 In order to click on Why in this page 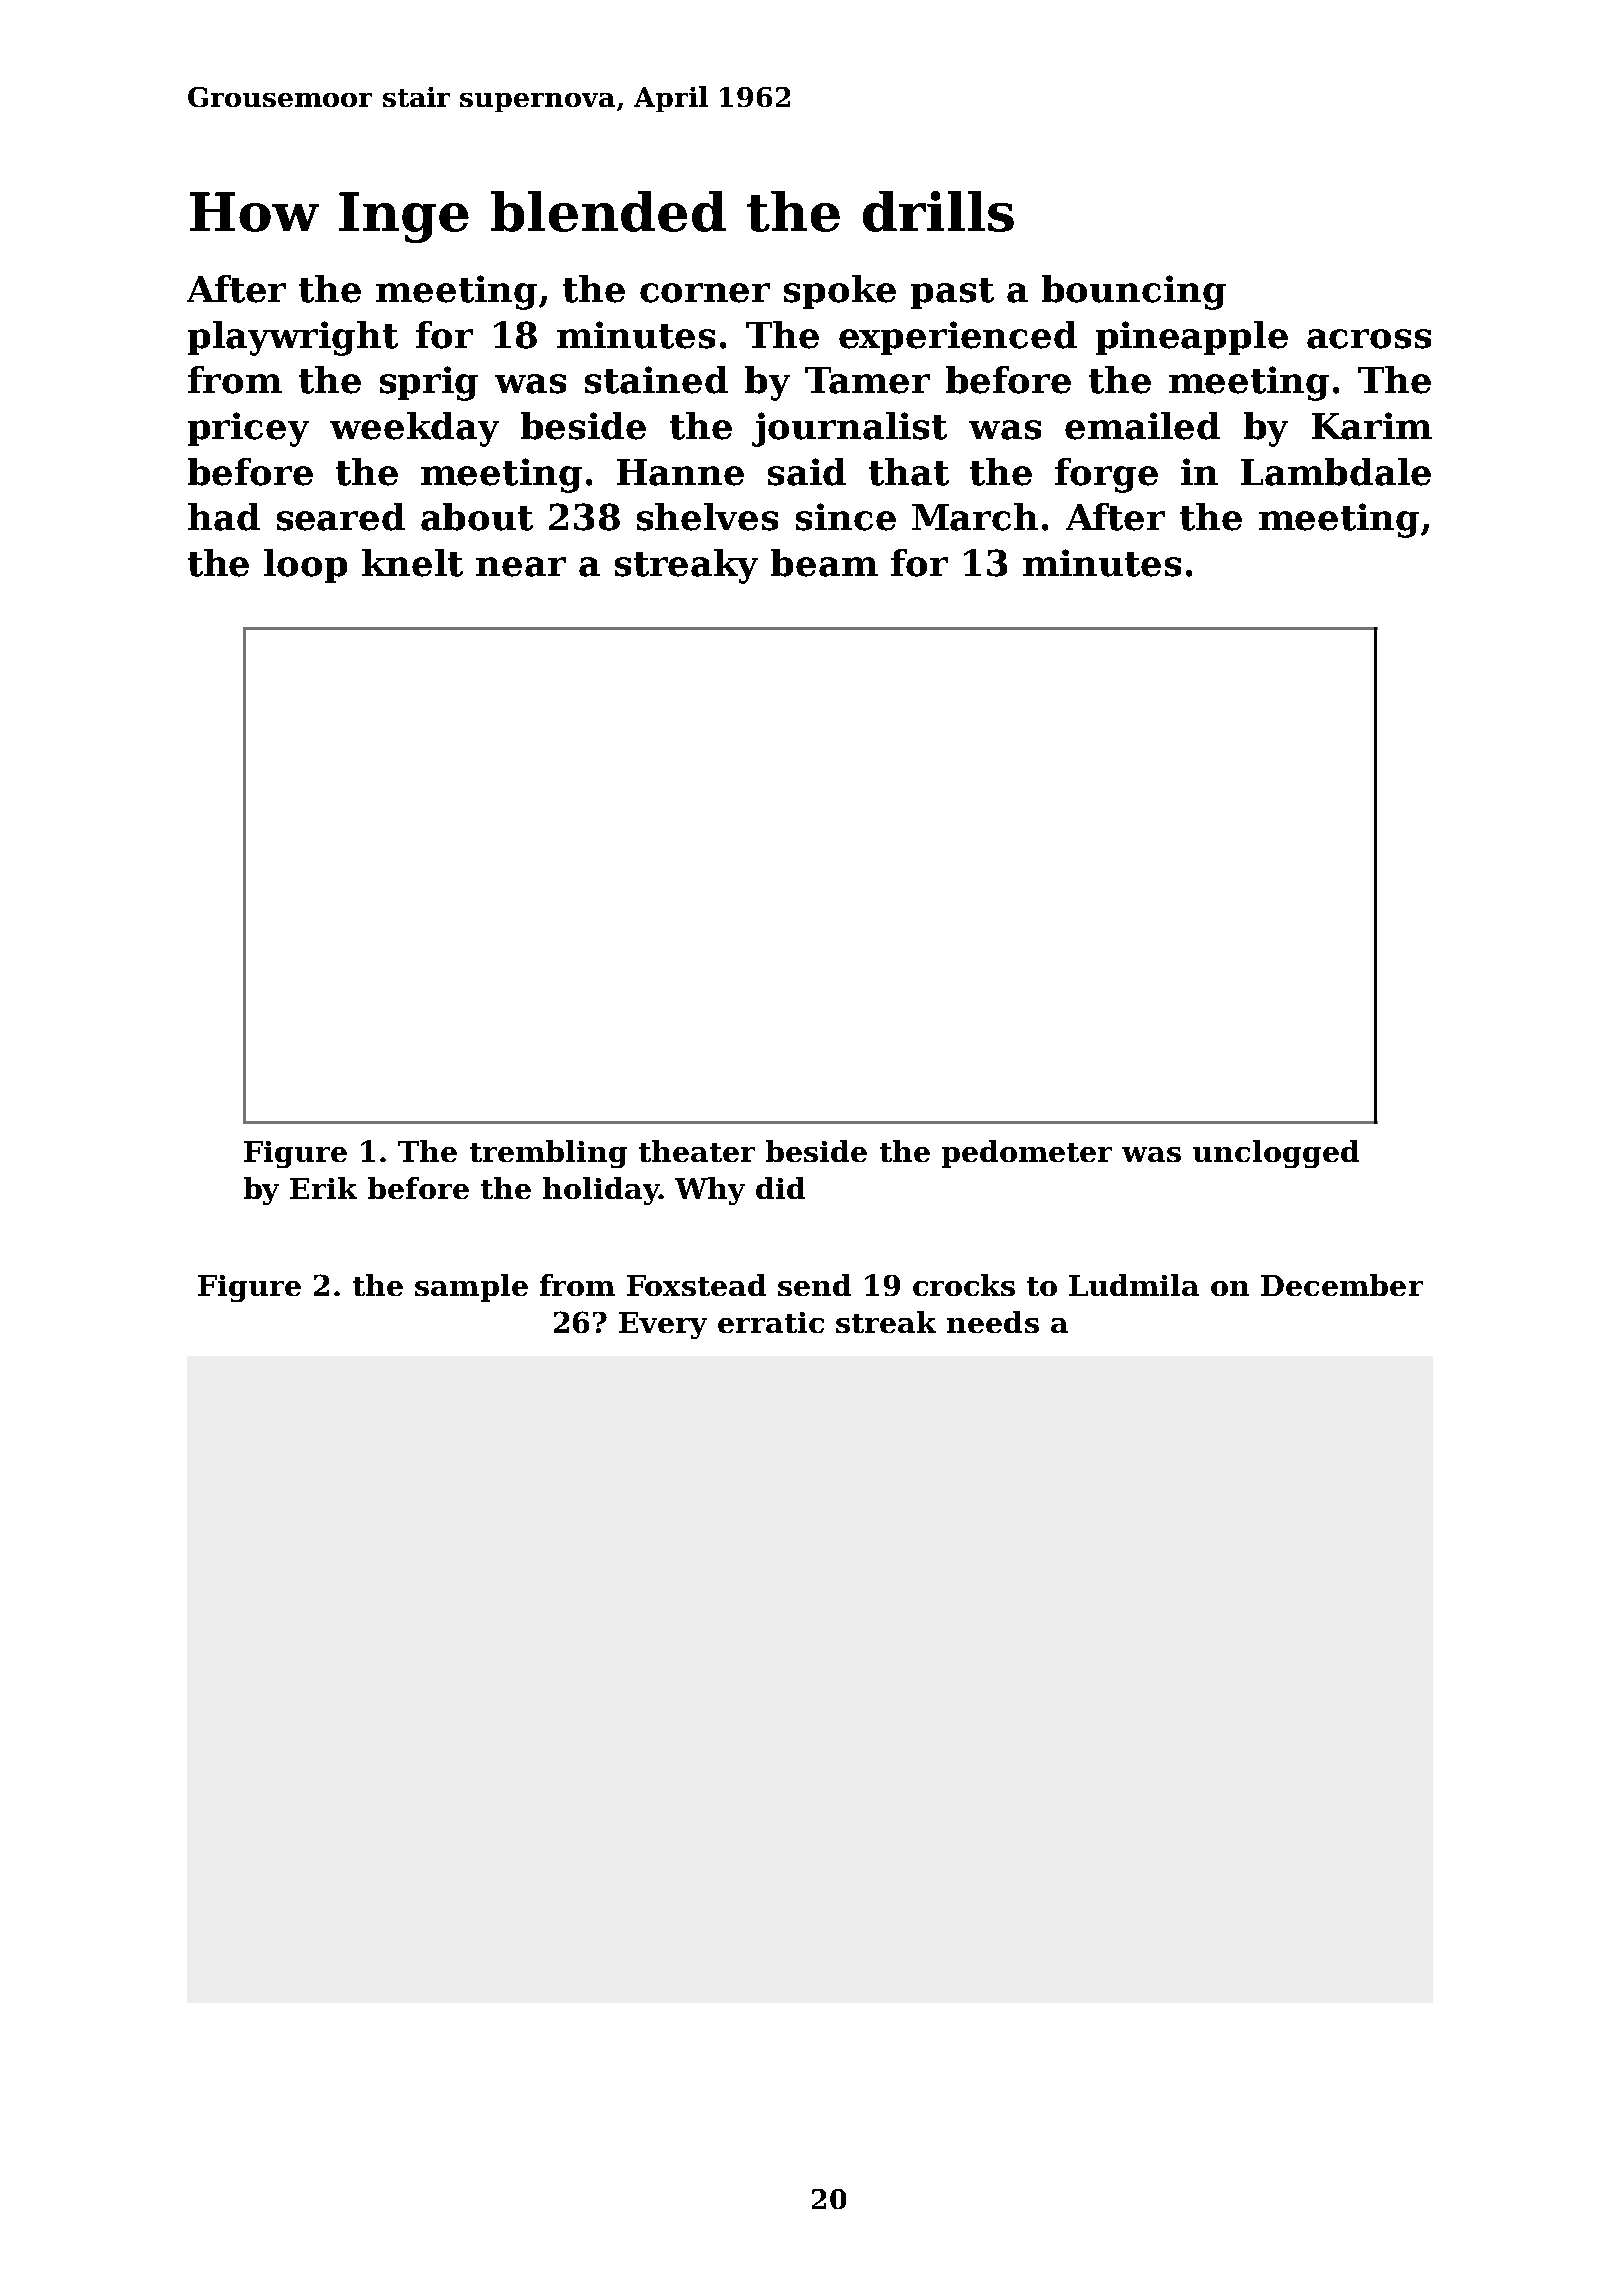, I will do `click(710, 1191)`.
